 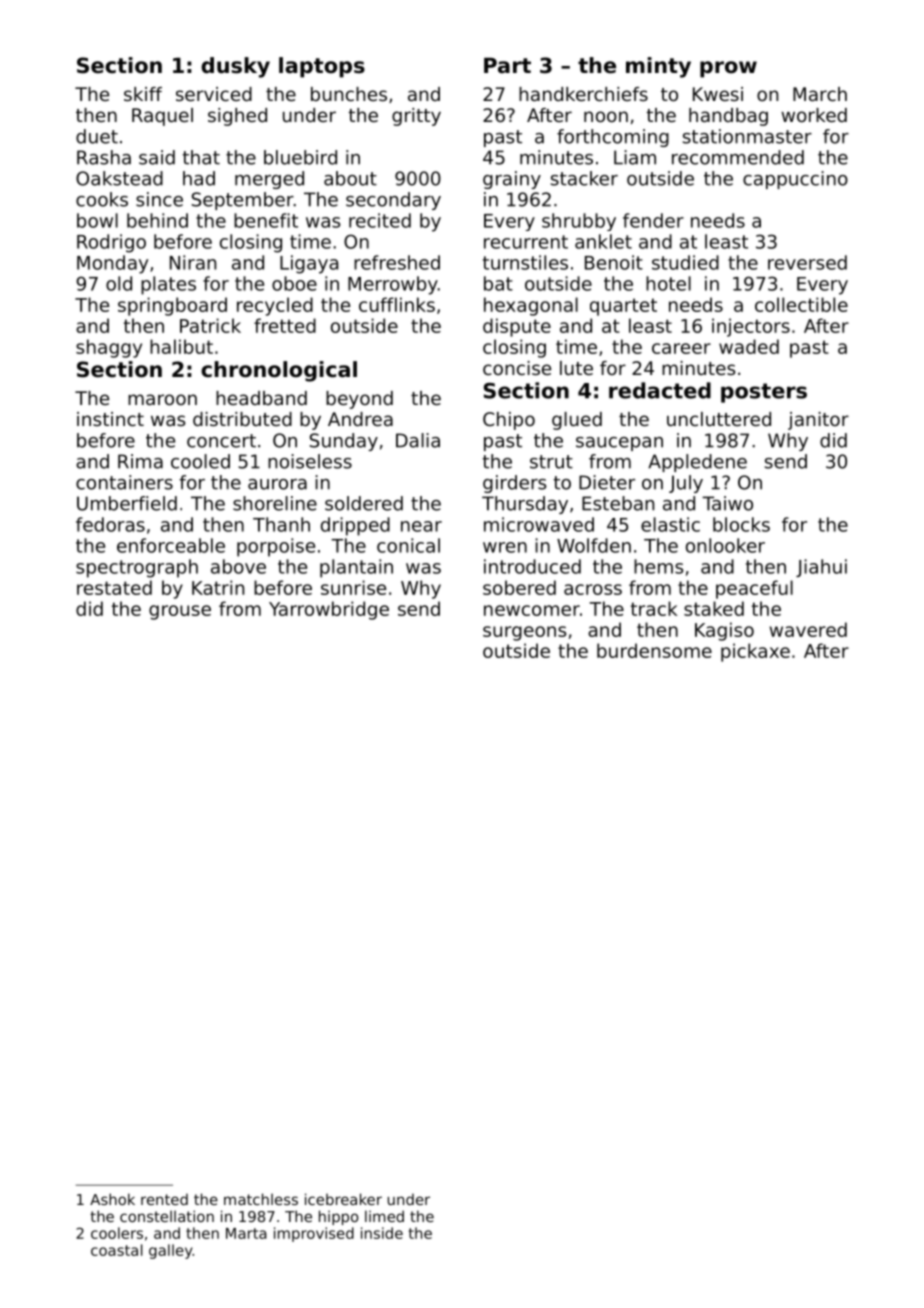 I want to click on Patrick, so click(x=210, y=325).
